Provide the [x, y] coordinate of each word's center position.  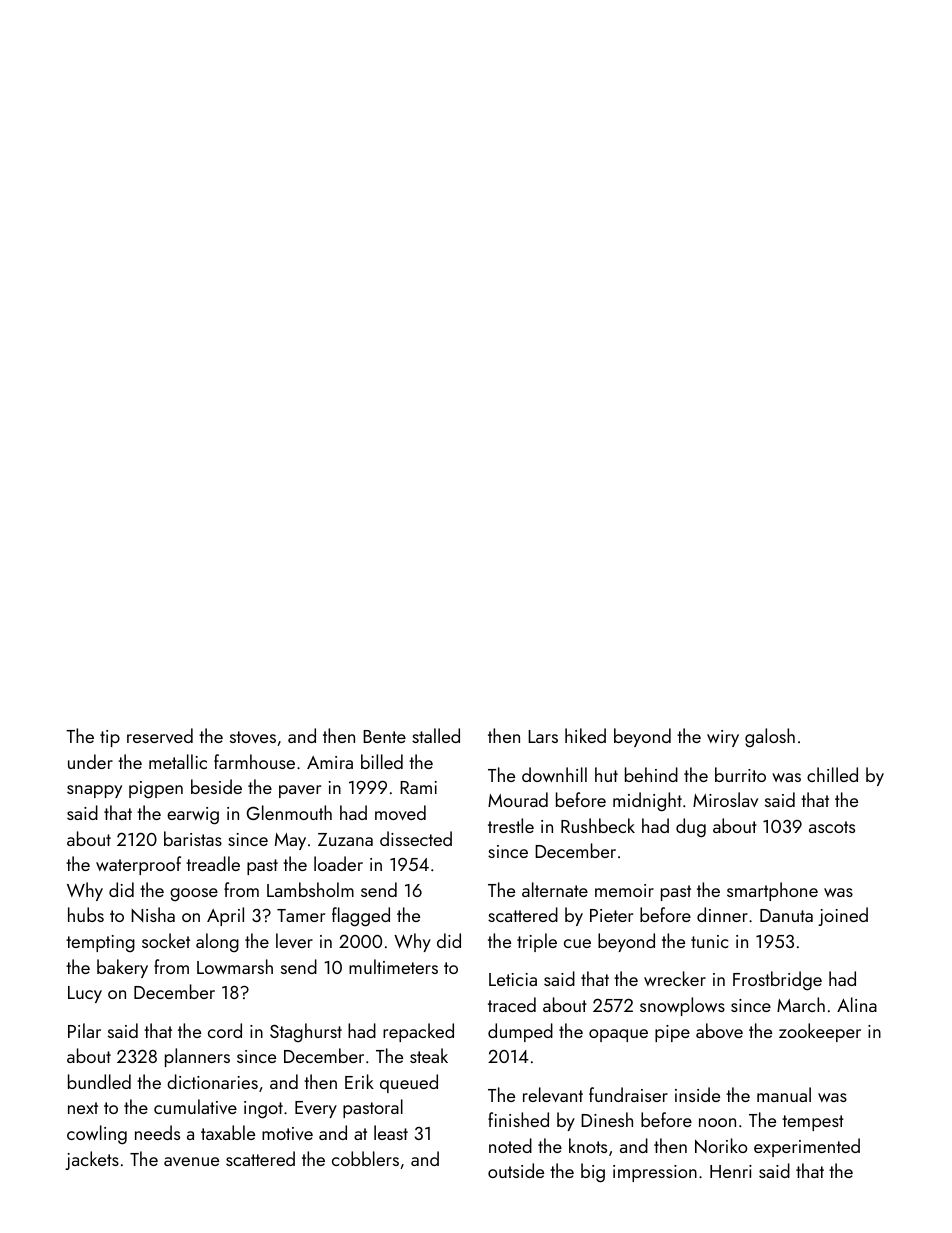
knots [588, 1145]
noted [510, 1145]
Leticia [513, 979]
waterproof [138, 865]
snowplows [682, 1006]
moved [400, 812]
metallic [178, 761]
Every [316, 1109]
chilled [832, 774]
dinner [722, 914]
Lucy [85, 994]
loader [338, 863]
